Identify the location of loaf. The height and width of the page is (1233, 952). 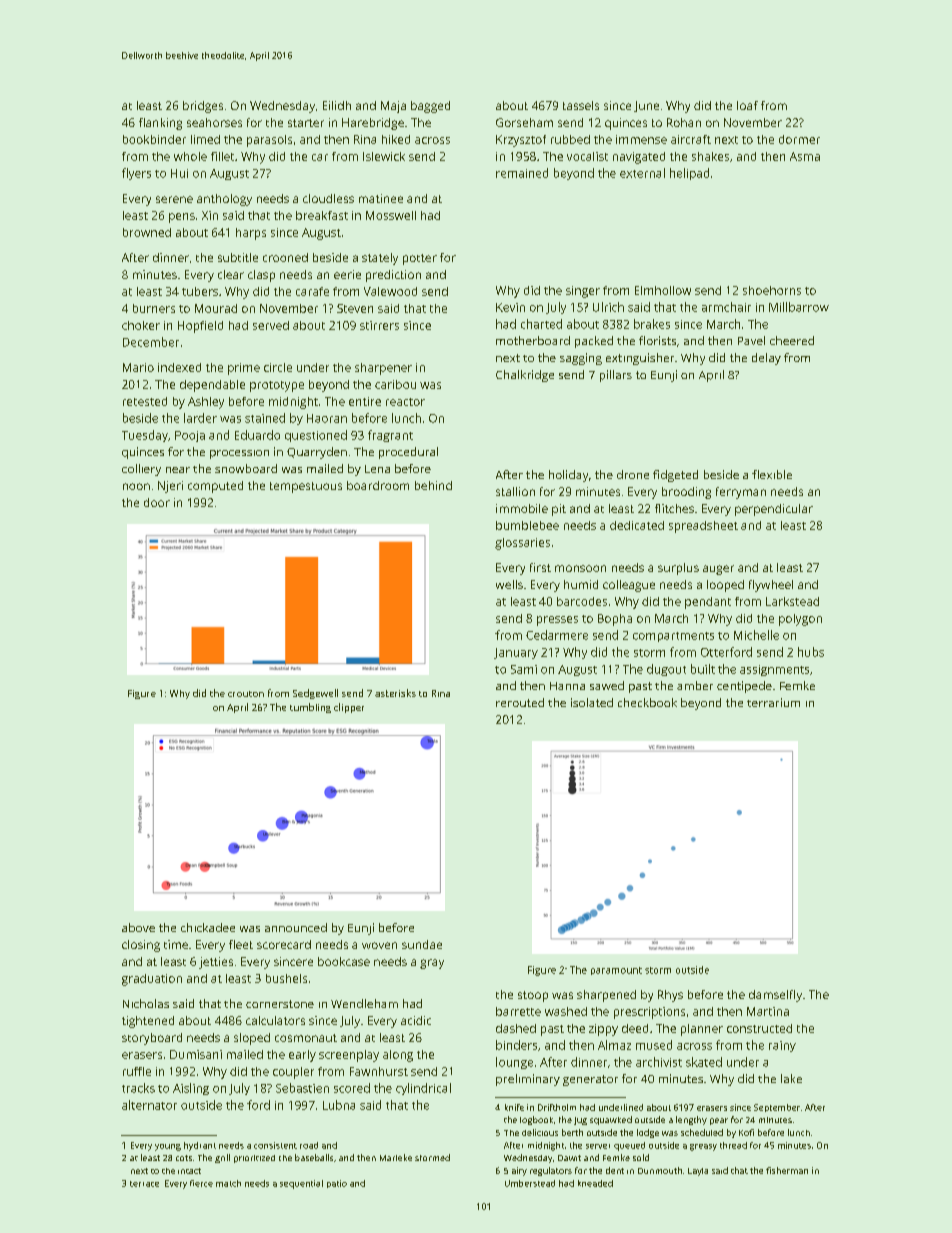
(747, 105).
